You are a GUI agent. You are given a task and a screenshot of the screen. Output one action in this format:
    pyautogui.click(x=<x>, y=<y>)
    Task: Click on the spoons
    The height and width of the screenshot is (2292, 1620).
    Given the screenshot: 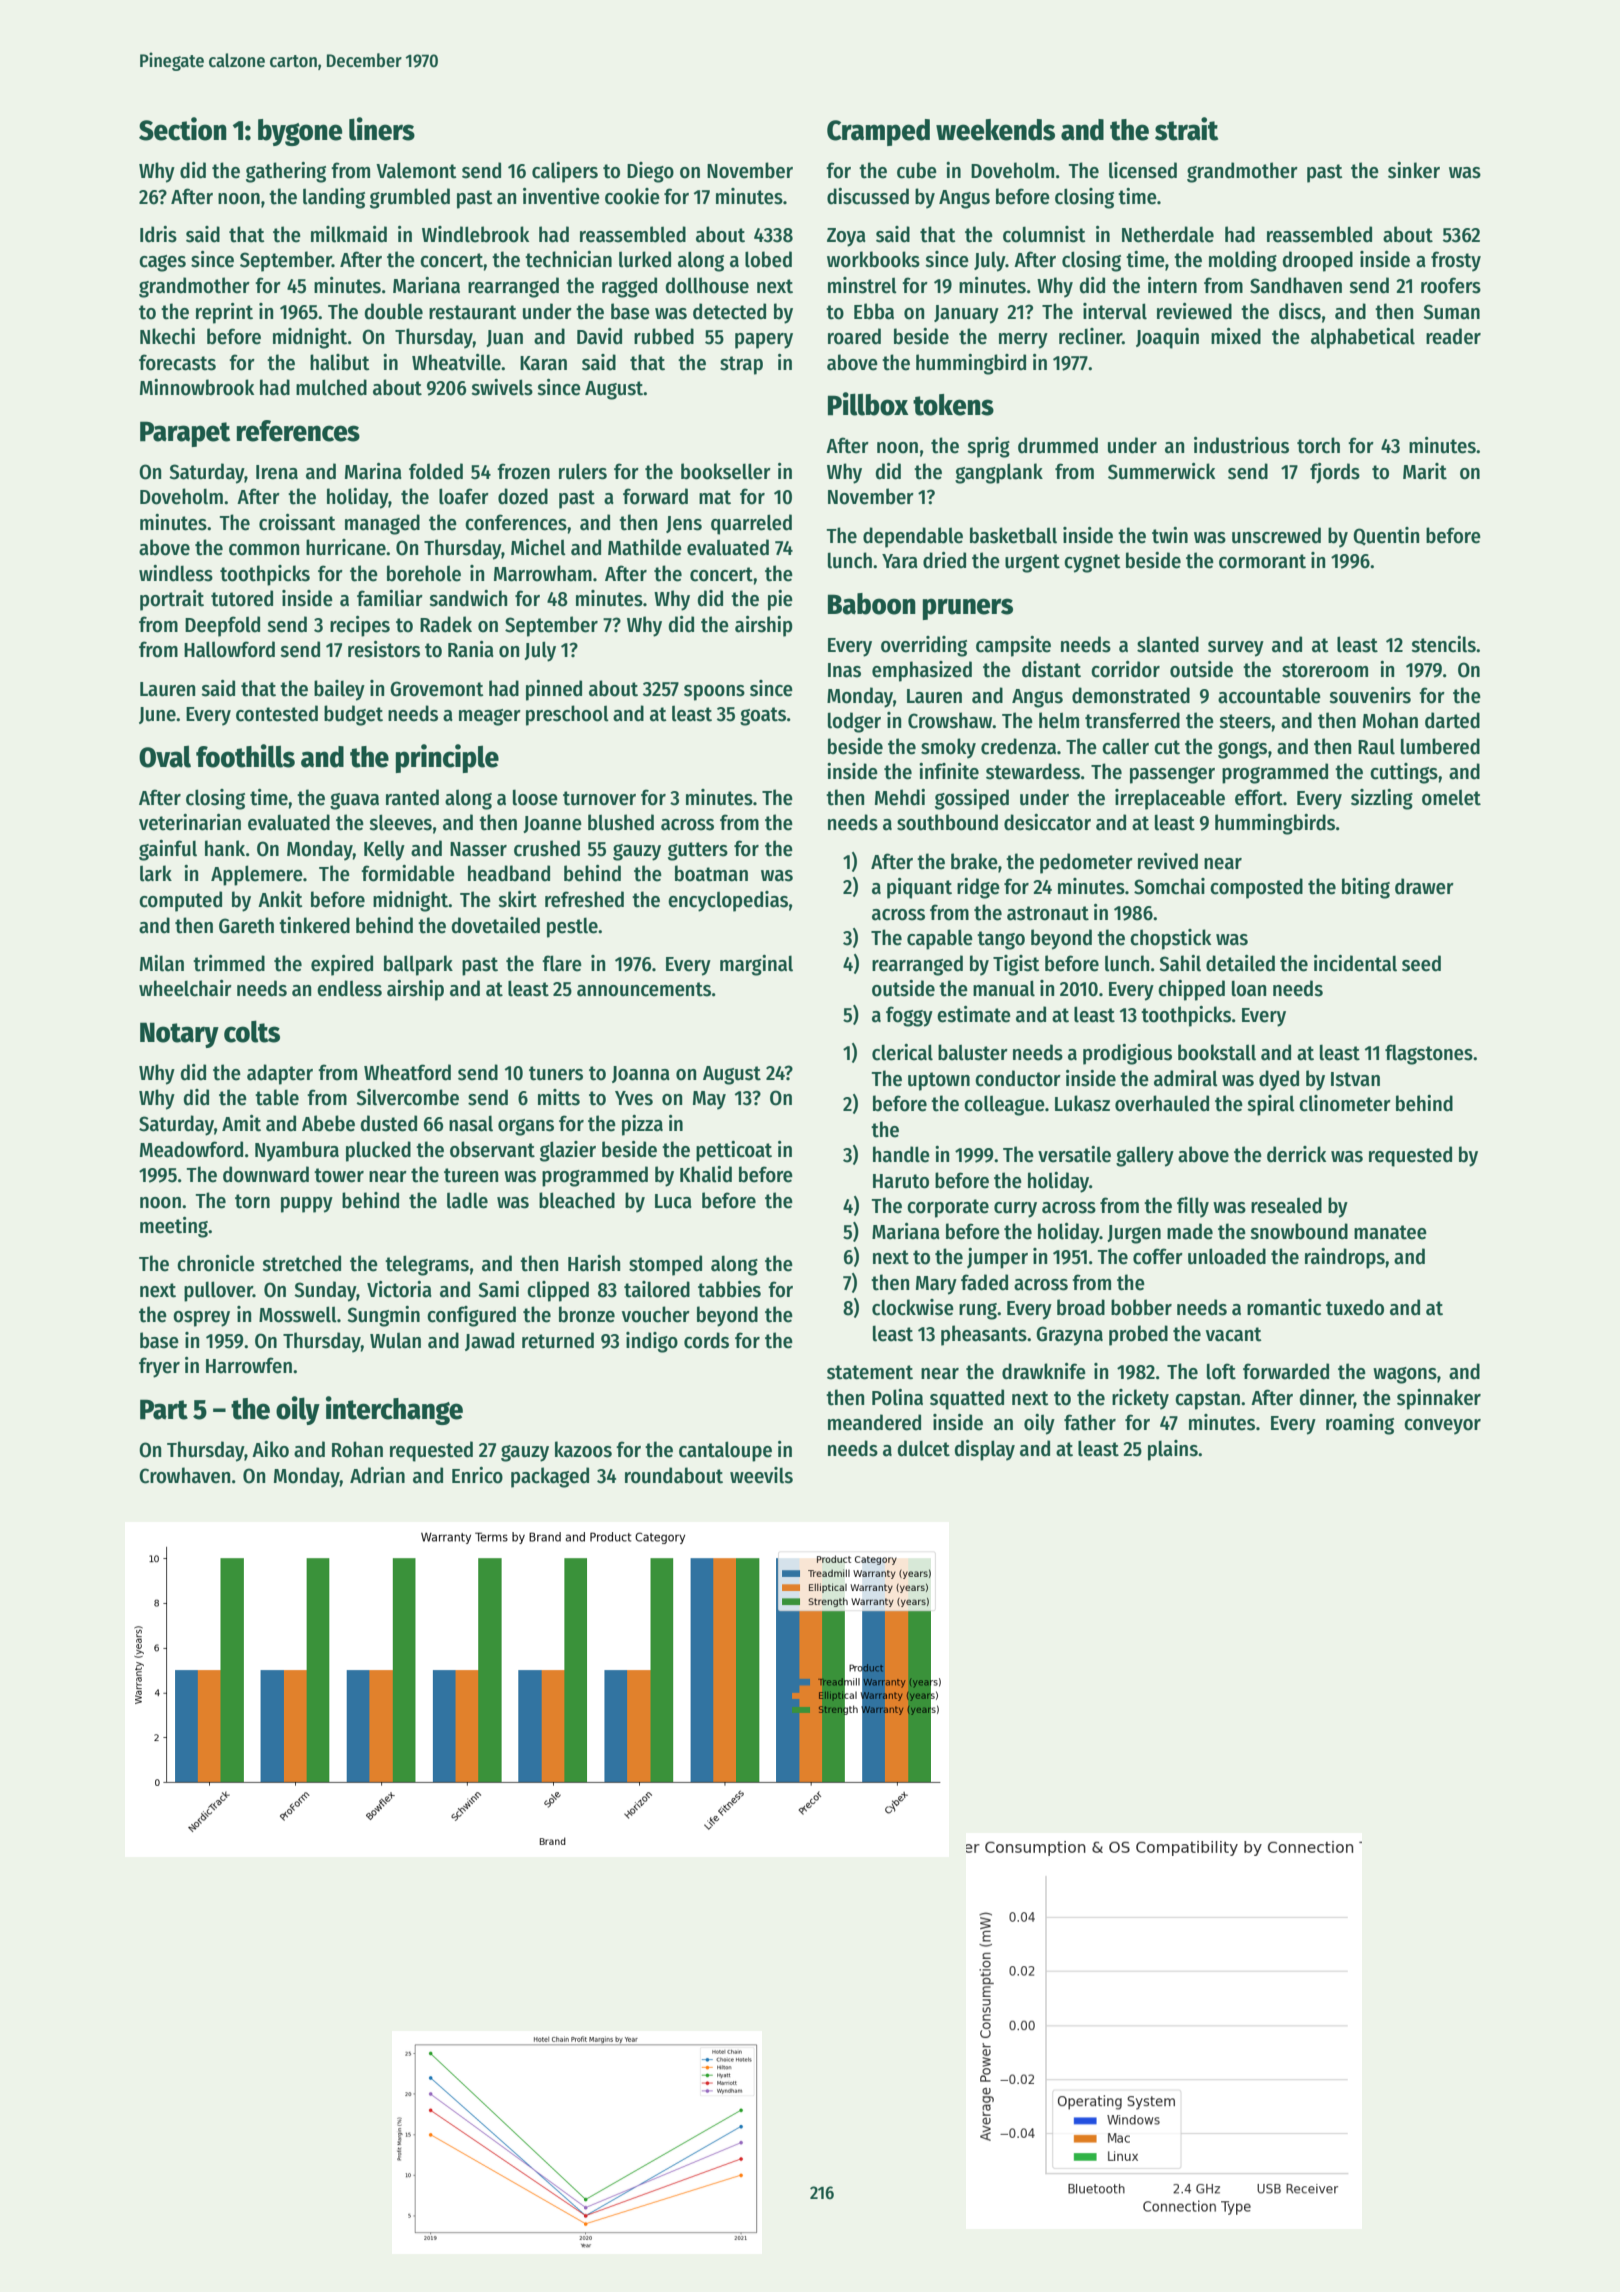 What is the action you would take?
    pyautogui.click(x=714, y=693)
